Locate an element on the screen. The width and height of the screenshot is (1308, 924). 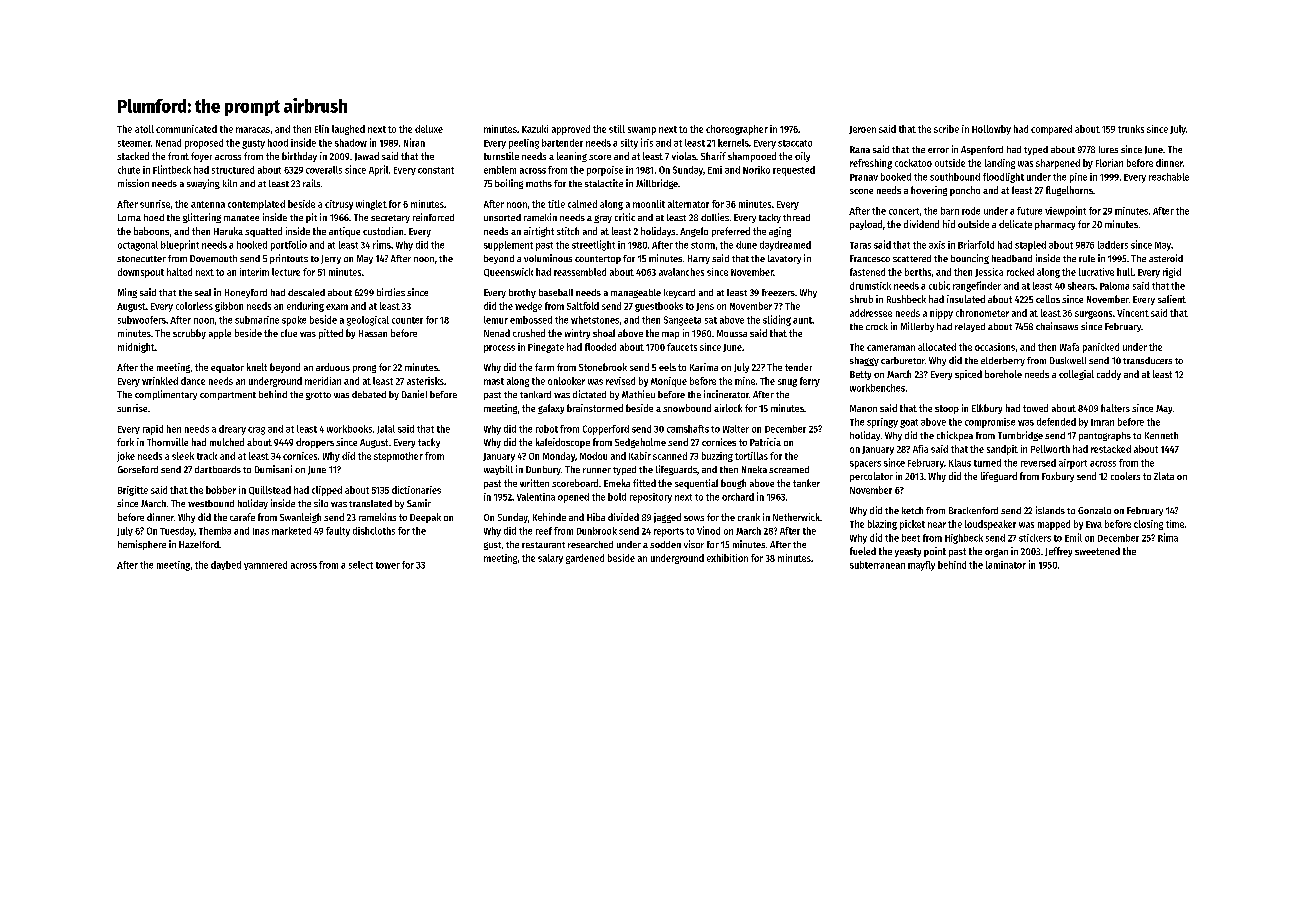
galaxy is located at coordinates (551, 409).
